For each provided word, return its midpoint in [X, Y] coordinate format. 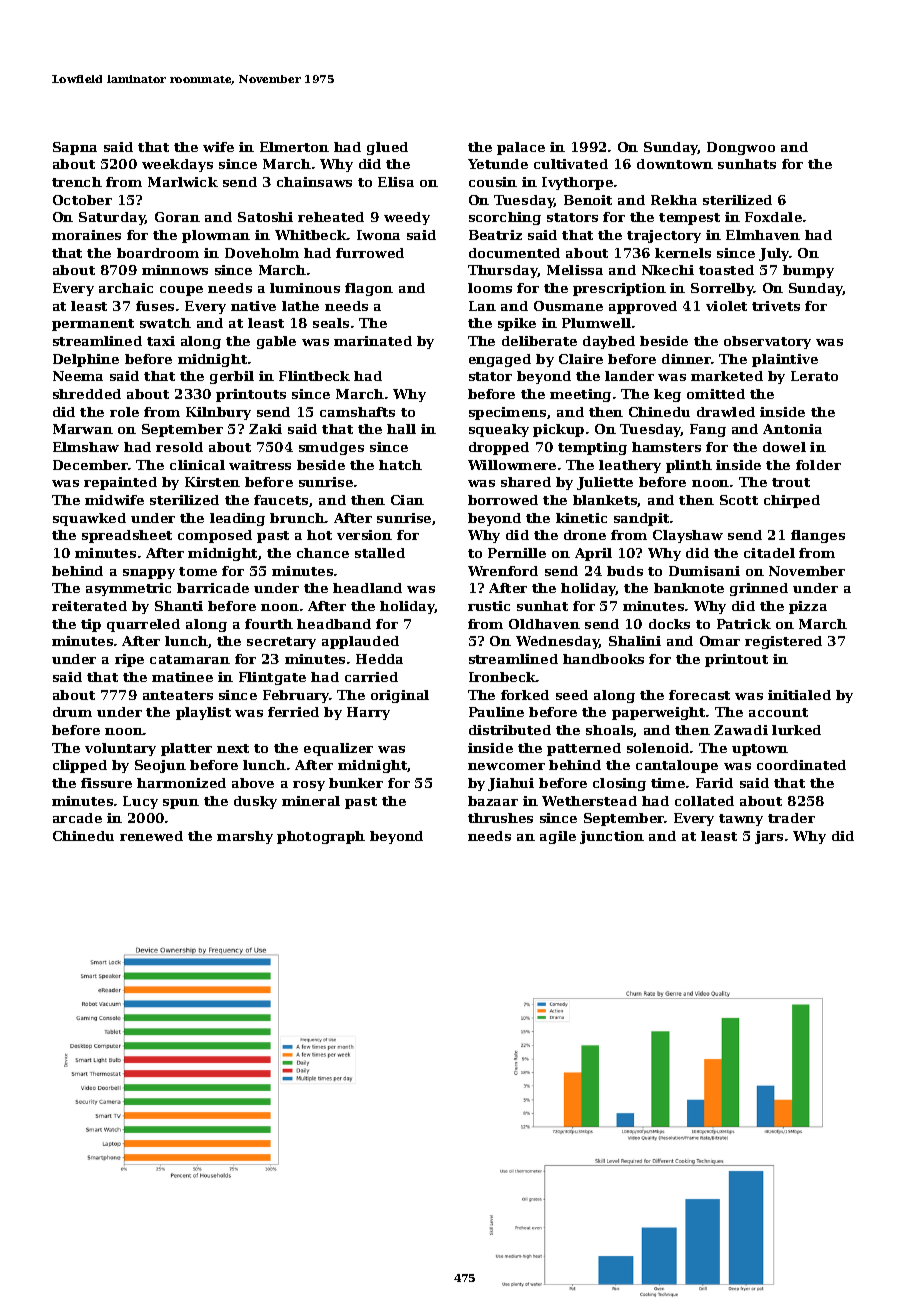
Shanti [179, 606]
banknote [689, 588]
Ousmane [568, 306]
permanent [93, 325]
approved [643, 307]
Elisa [396, 182]
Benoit [588, 200]
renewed [151, 836]
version [364, 535]
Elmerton [294, 147]
